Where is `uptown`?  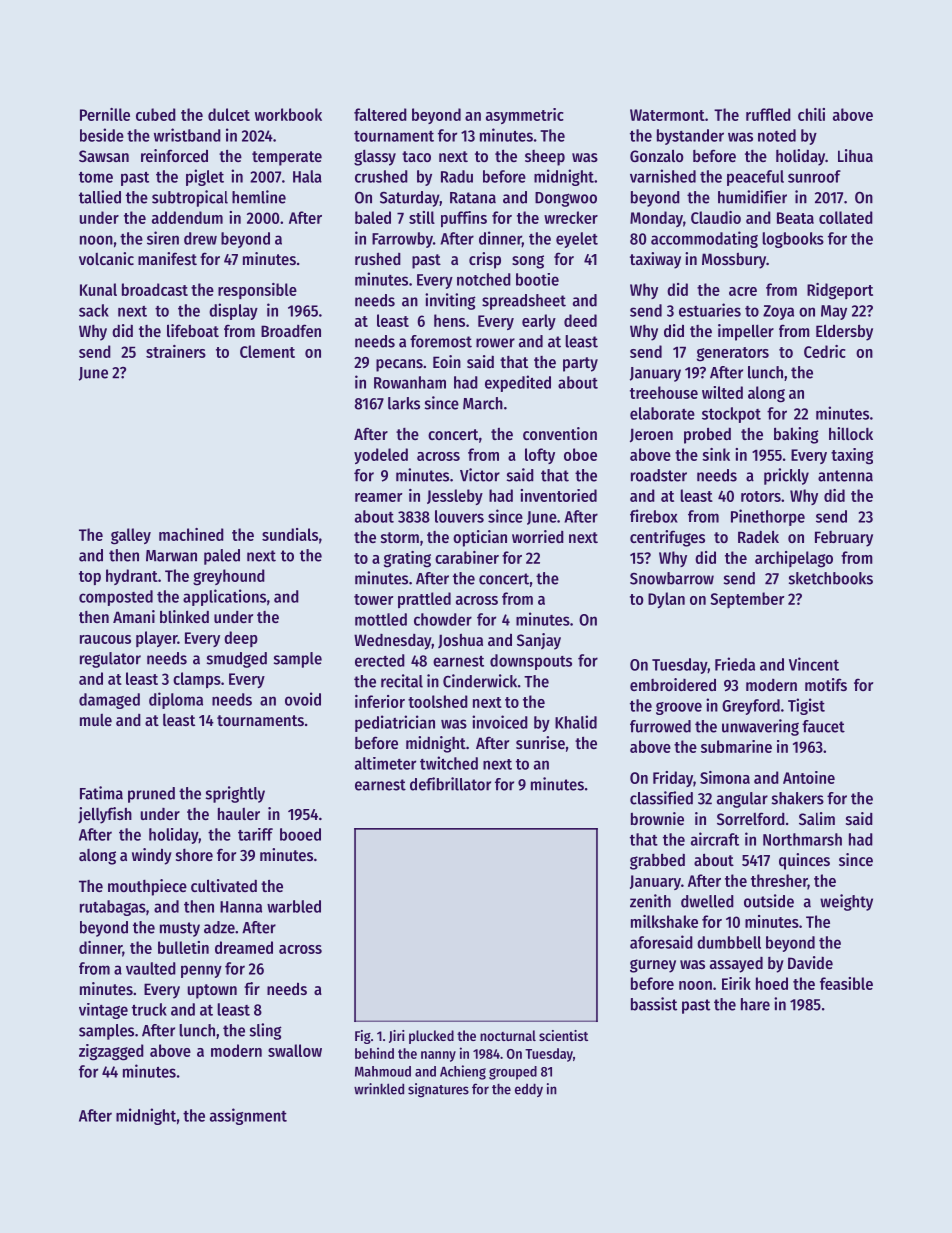 uptown is located at coordinates (212, 991).
